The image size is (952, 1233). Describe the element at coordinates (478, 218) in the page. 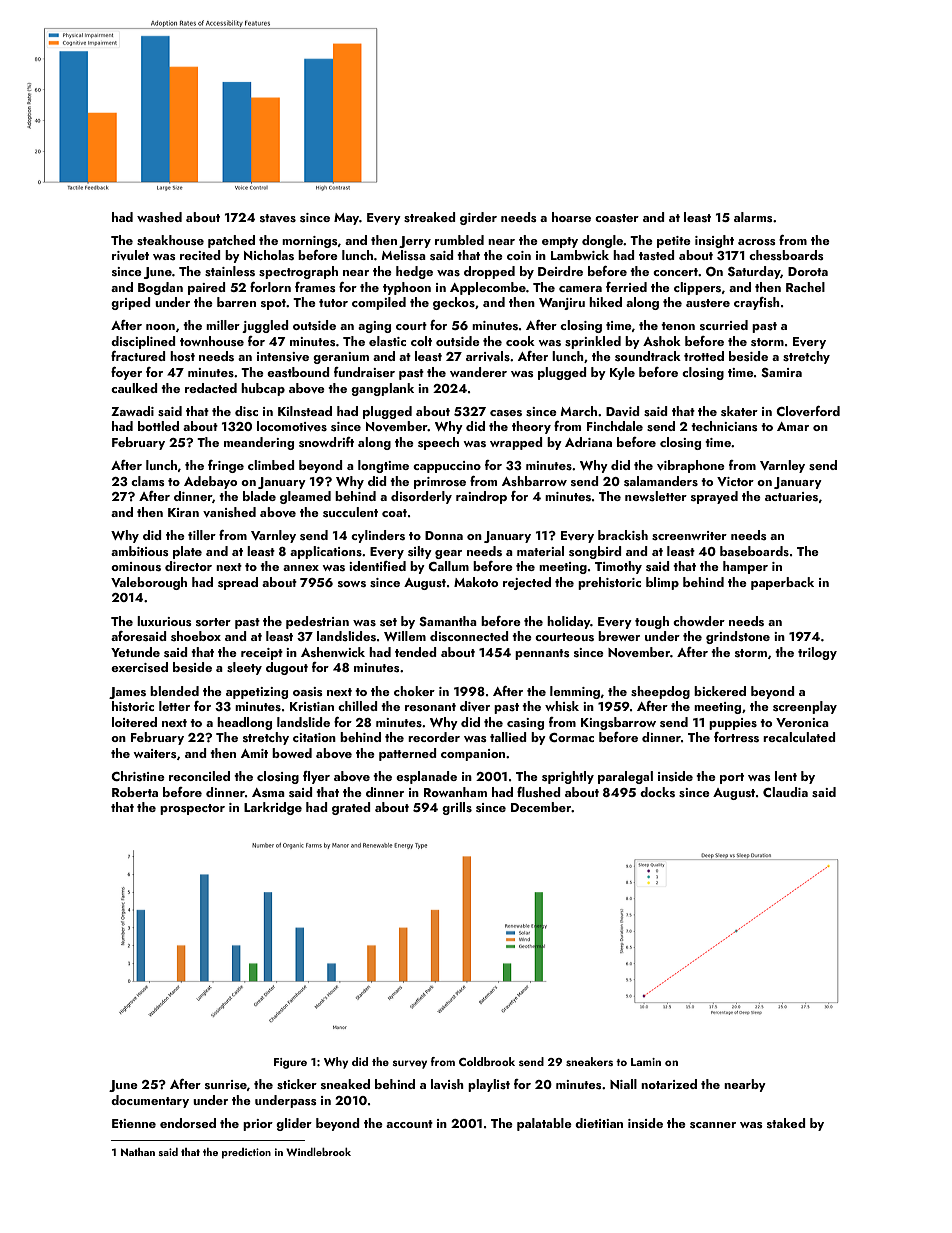

I see `girder` at that location.
